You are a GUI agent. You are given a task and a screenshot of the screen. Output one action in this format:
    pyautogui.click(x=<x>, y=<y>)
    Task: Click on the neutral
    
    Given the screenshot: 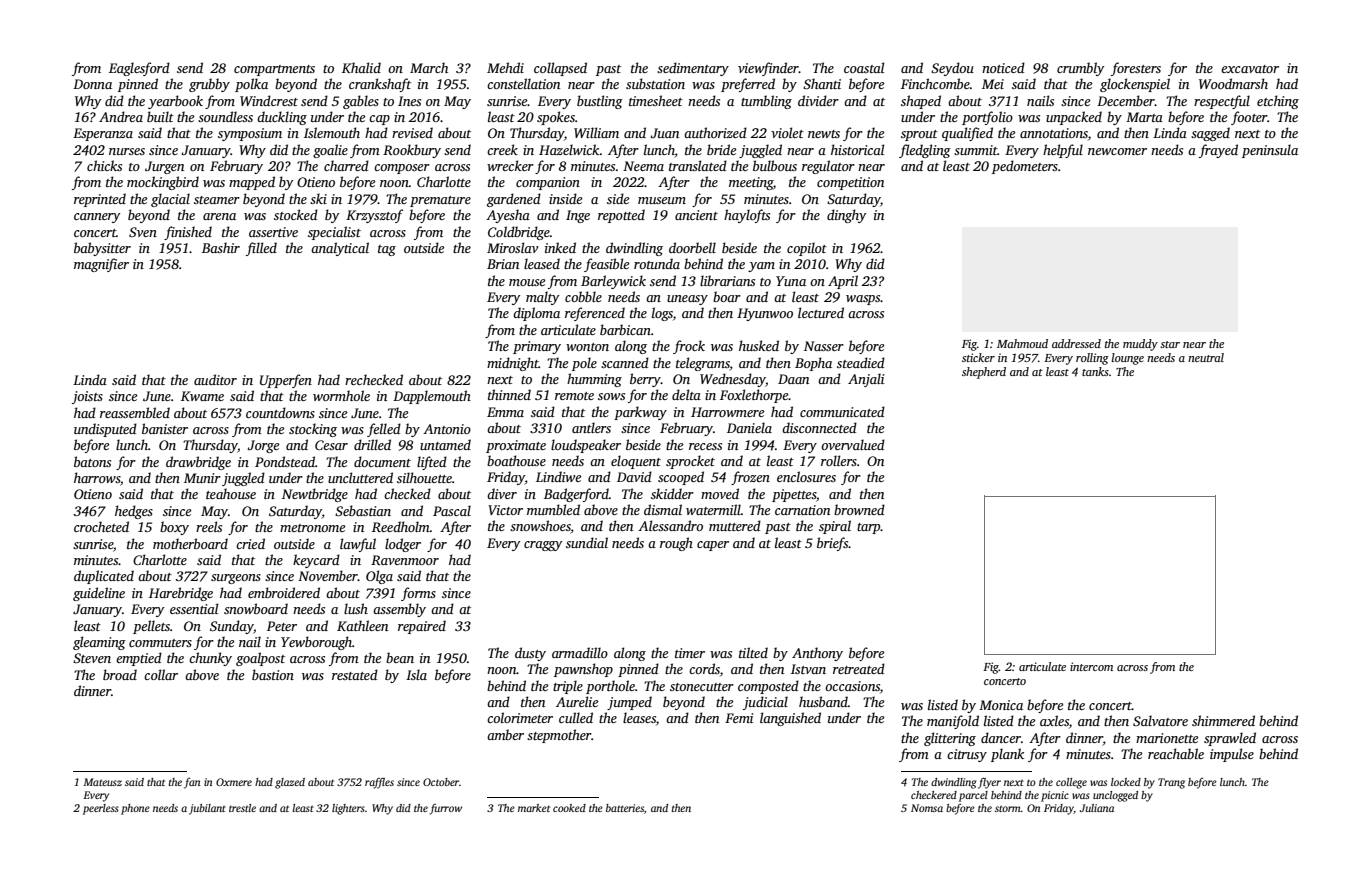 What is the action you would take?
    pyautogui.click(x=1206, y=357)
